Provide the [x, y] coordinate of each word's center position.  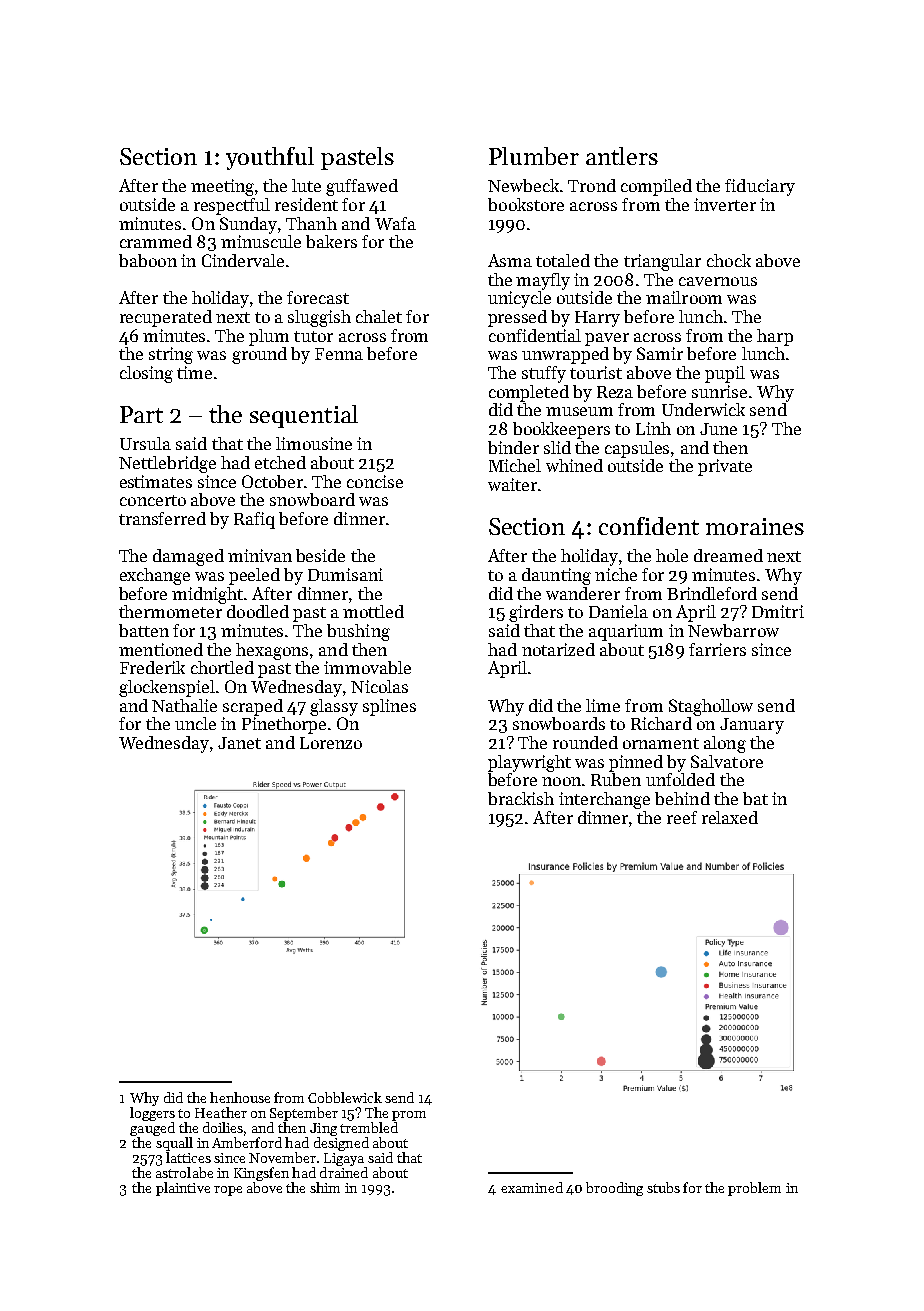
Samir [660, 353]
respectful [232, 206]
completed [529, 393]
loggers [152, 1114]
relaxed [730, 817]
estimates [156, 481]
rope [228, 1191]
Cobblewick [345, 1097]
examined [532, 1187]
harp [775, 337]
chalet [379, 316]
